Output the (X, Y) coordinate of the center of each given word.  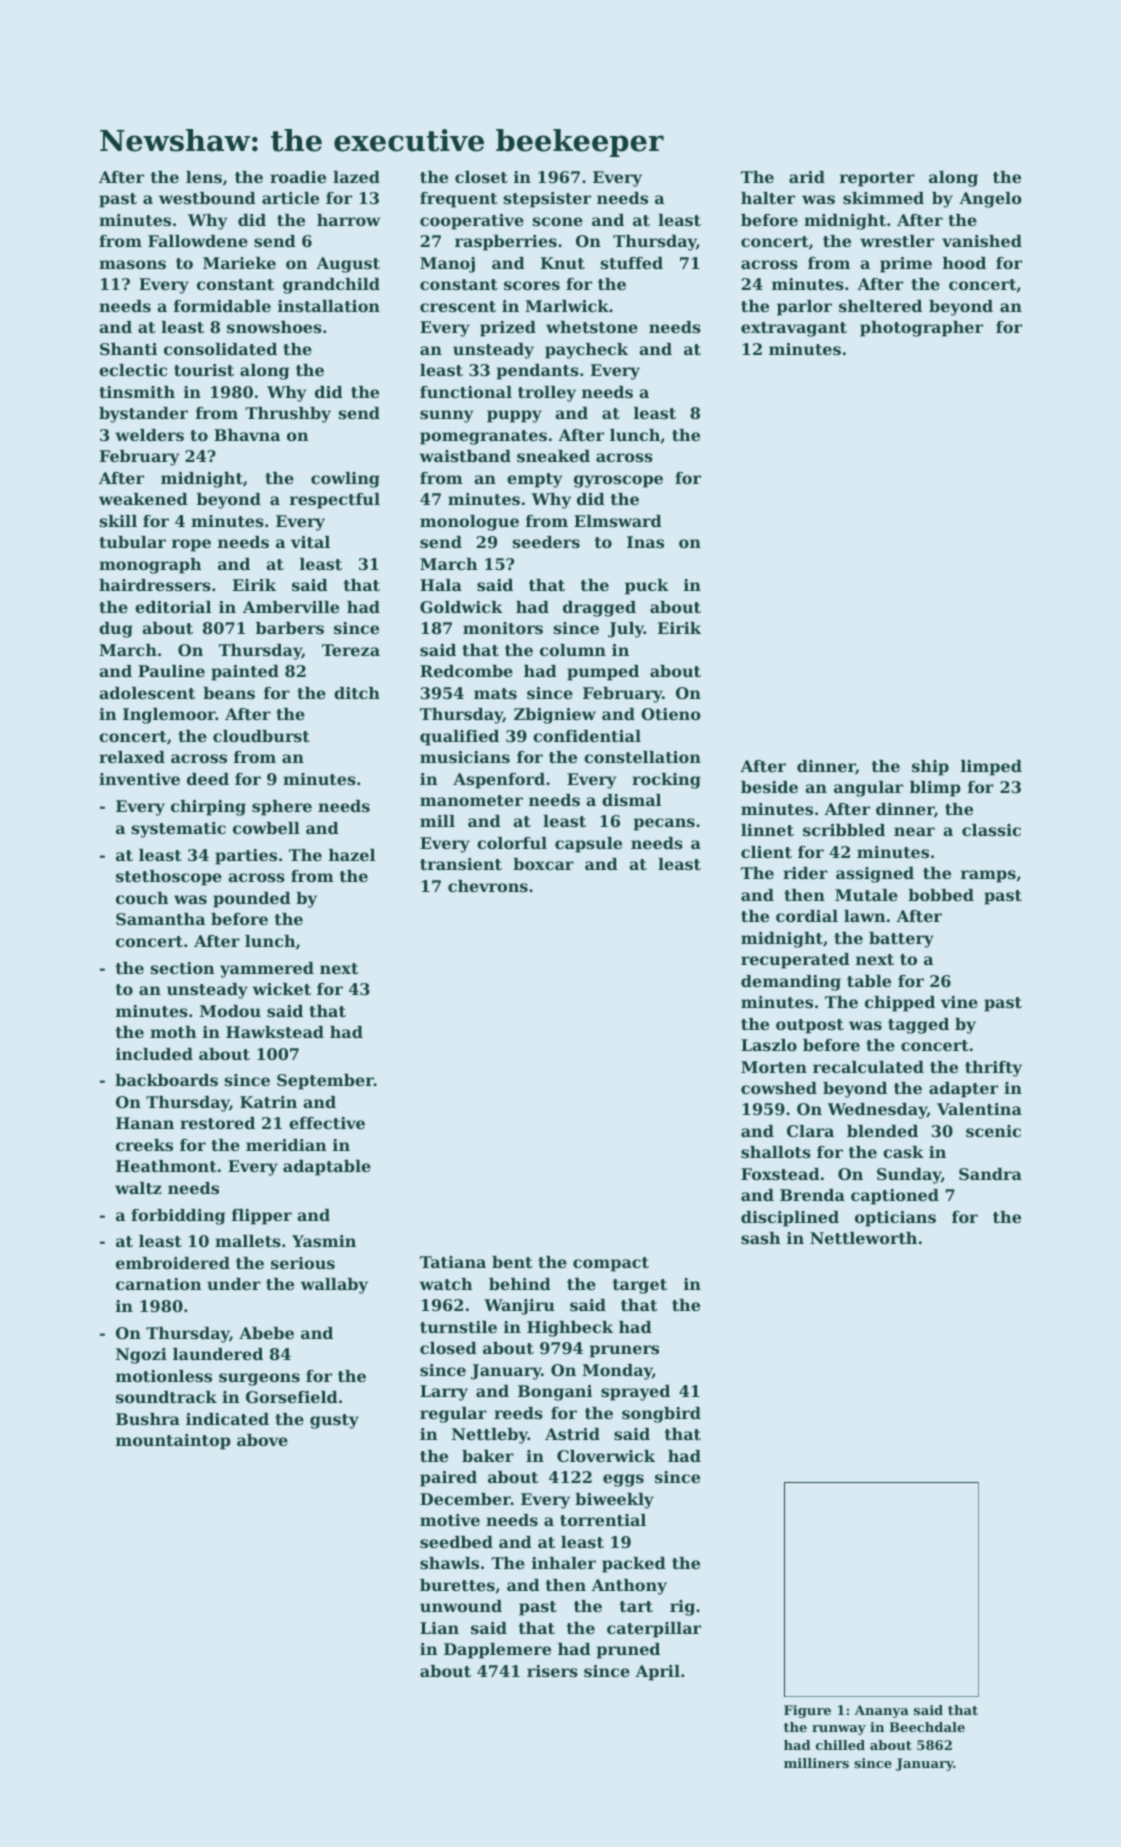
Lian (439, 1628)
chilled (840, 1745)
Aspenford (499, 781)
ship (930, 768)
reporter (877, 179)
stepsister (547, 200)
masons (132, 264)
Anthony (629, 1587)
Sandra (990, 1174)
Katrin (268, 1102)
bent (512, 1262)
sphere (282, 808)
